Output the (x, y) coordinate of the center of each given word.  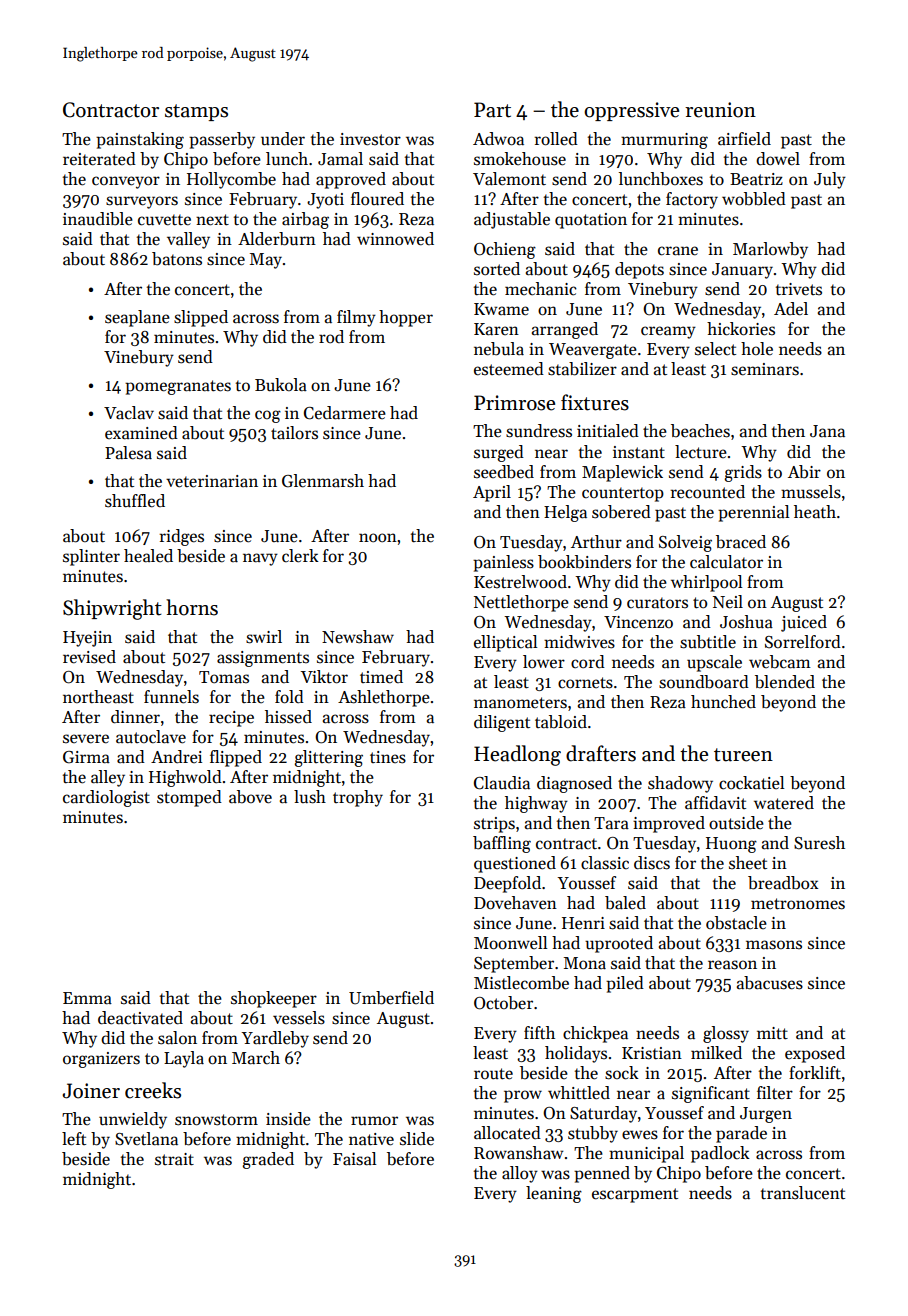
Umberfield (391, 998)
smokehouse (520, 159)
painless (503, 563)
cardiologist (106, 798)
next (212, 220)
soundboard (704, 682)
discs (652, 863)
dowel (778, 159)
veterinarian (212, 481)
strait (174, 1159)
